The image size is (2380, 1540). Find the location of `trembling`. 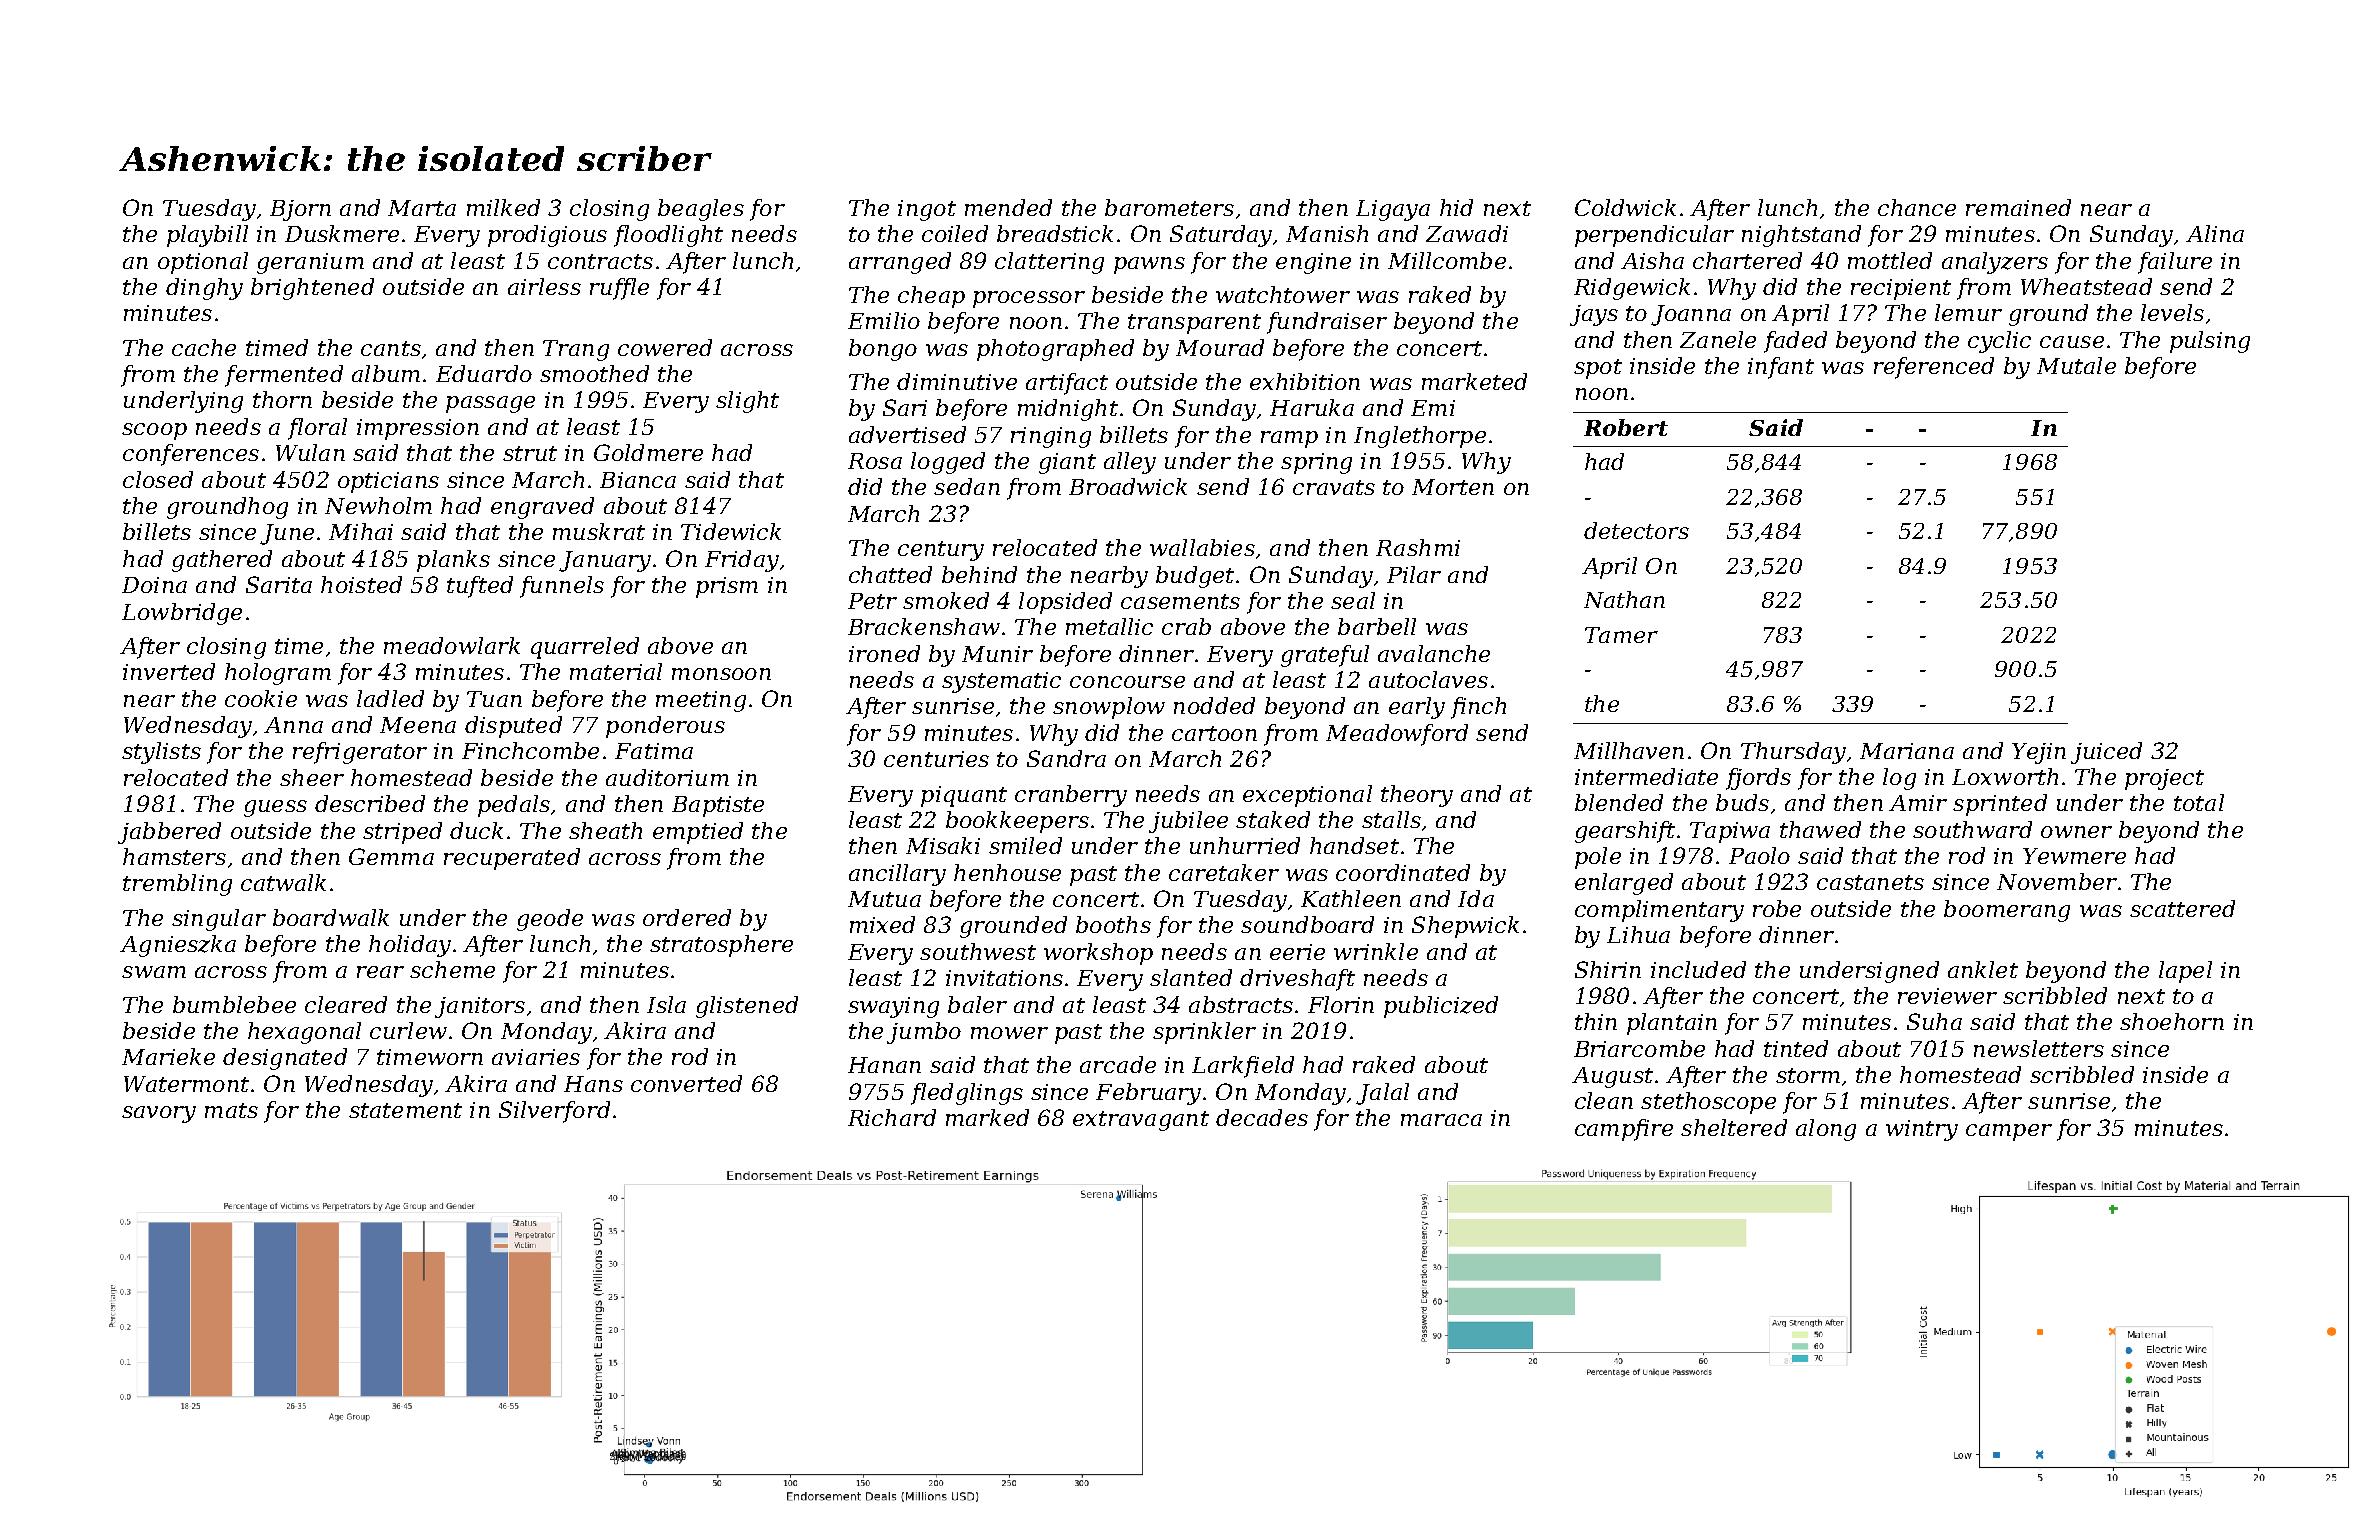

trembling is located at coordinates (177, 885).
